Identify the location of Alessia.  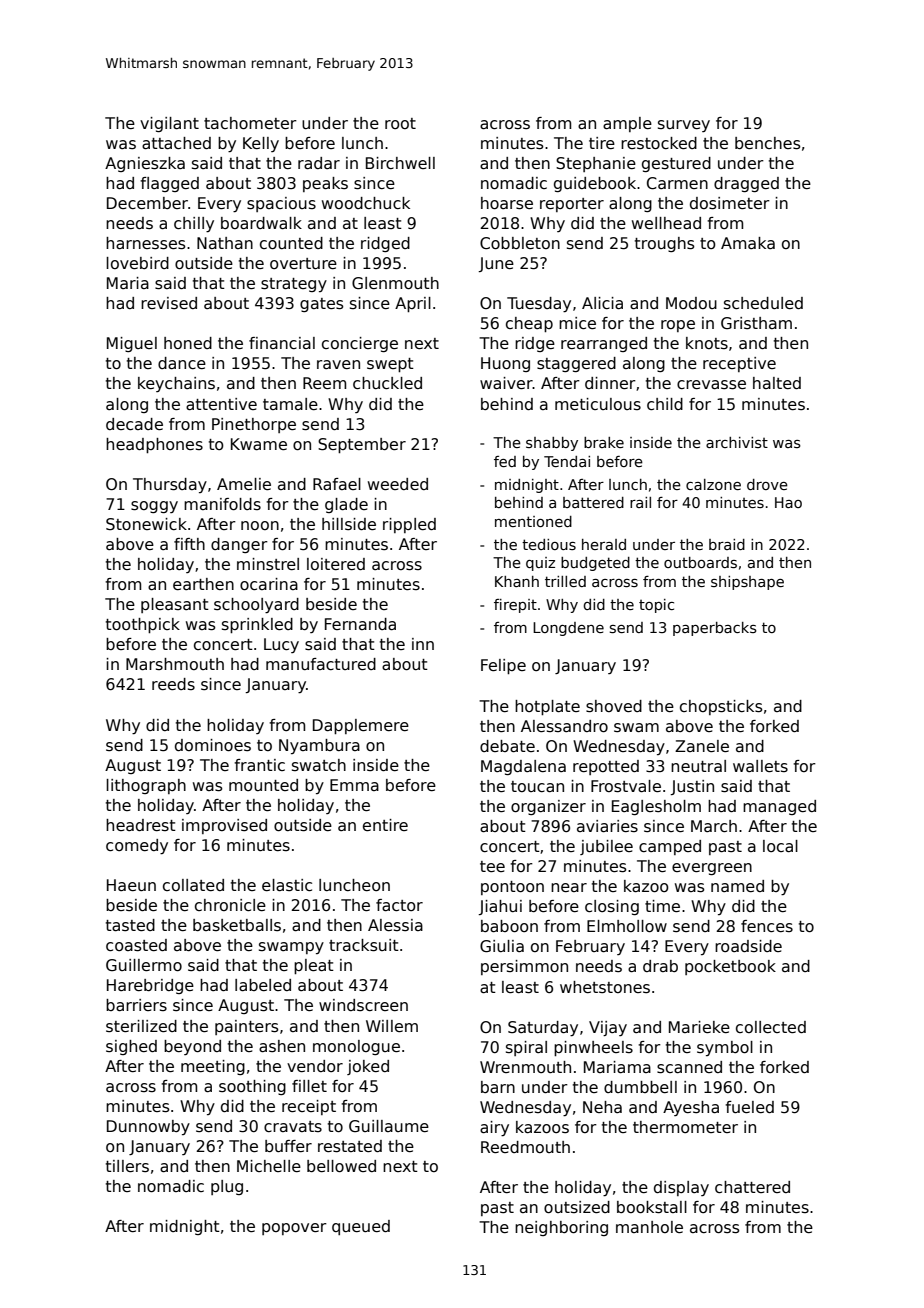
(395, 925).
